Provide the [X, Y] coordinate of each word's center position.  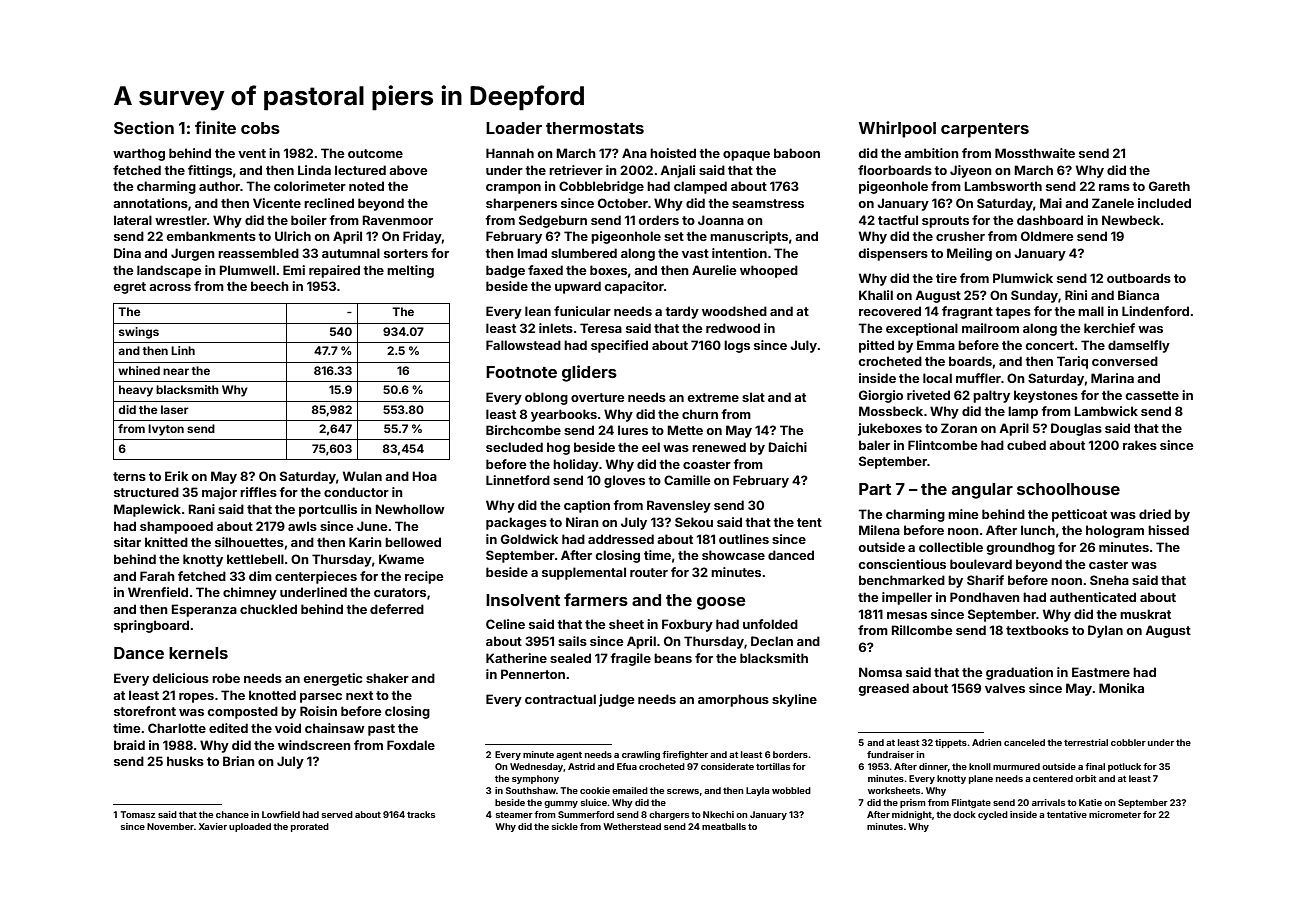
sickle [565, 826]
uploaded [250, 827]
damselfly [1139, 346]
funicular [582, 311]
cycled [993, 815]
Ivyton [166, 430]
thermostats [595, 128]
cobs [260, 128]
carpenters [985, 130]
